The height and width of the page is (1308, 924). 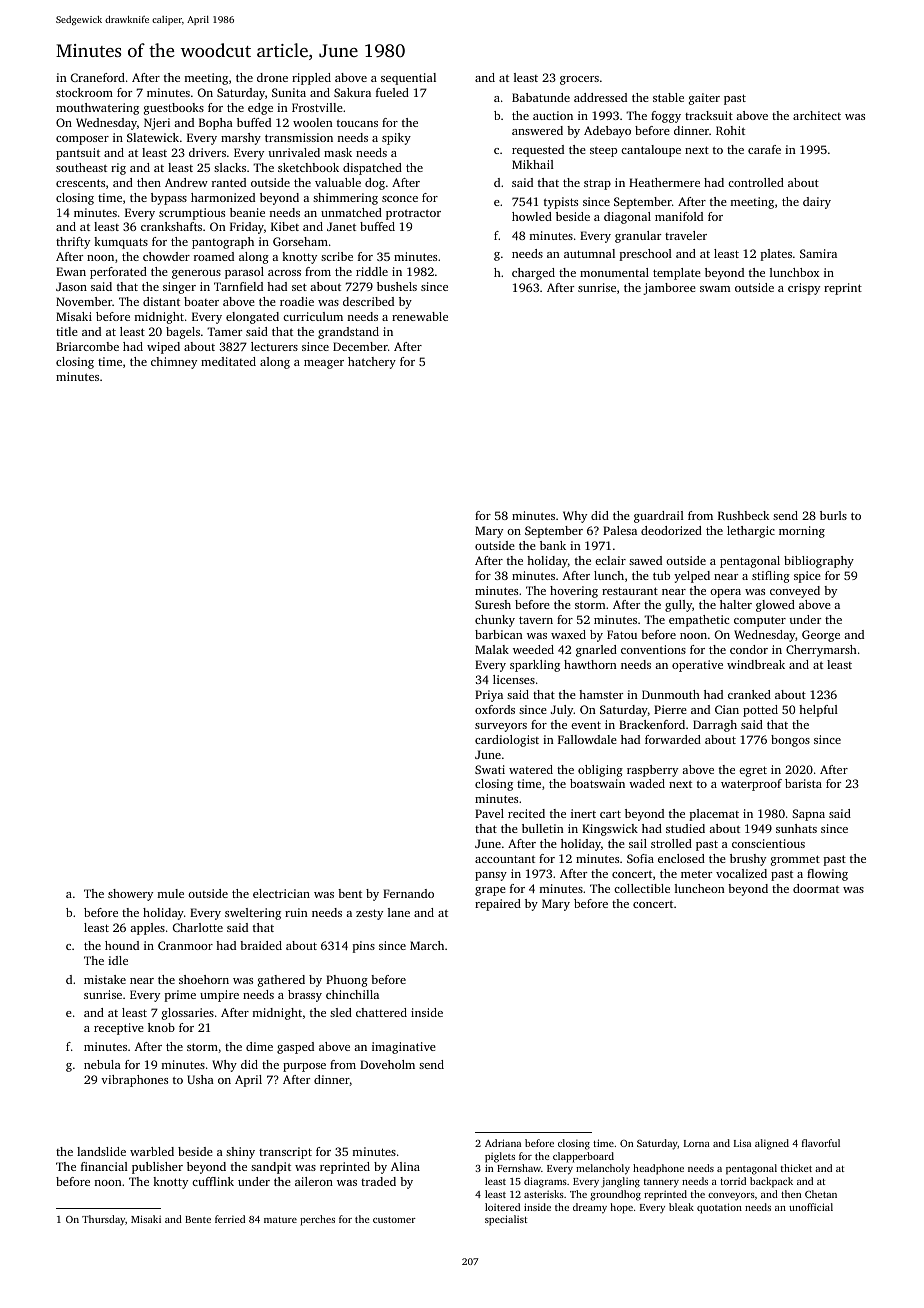 I want to click on charged, so click(x=533, y=274).
